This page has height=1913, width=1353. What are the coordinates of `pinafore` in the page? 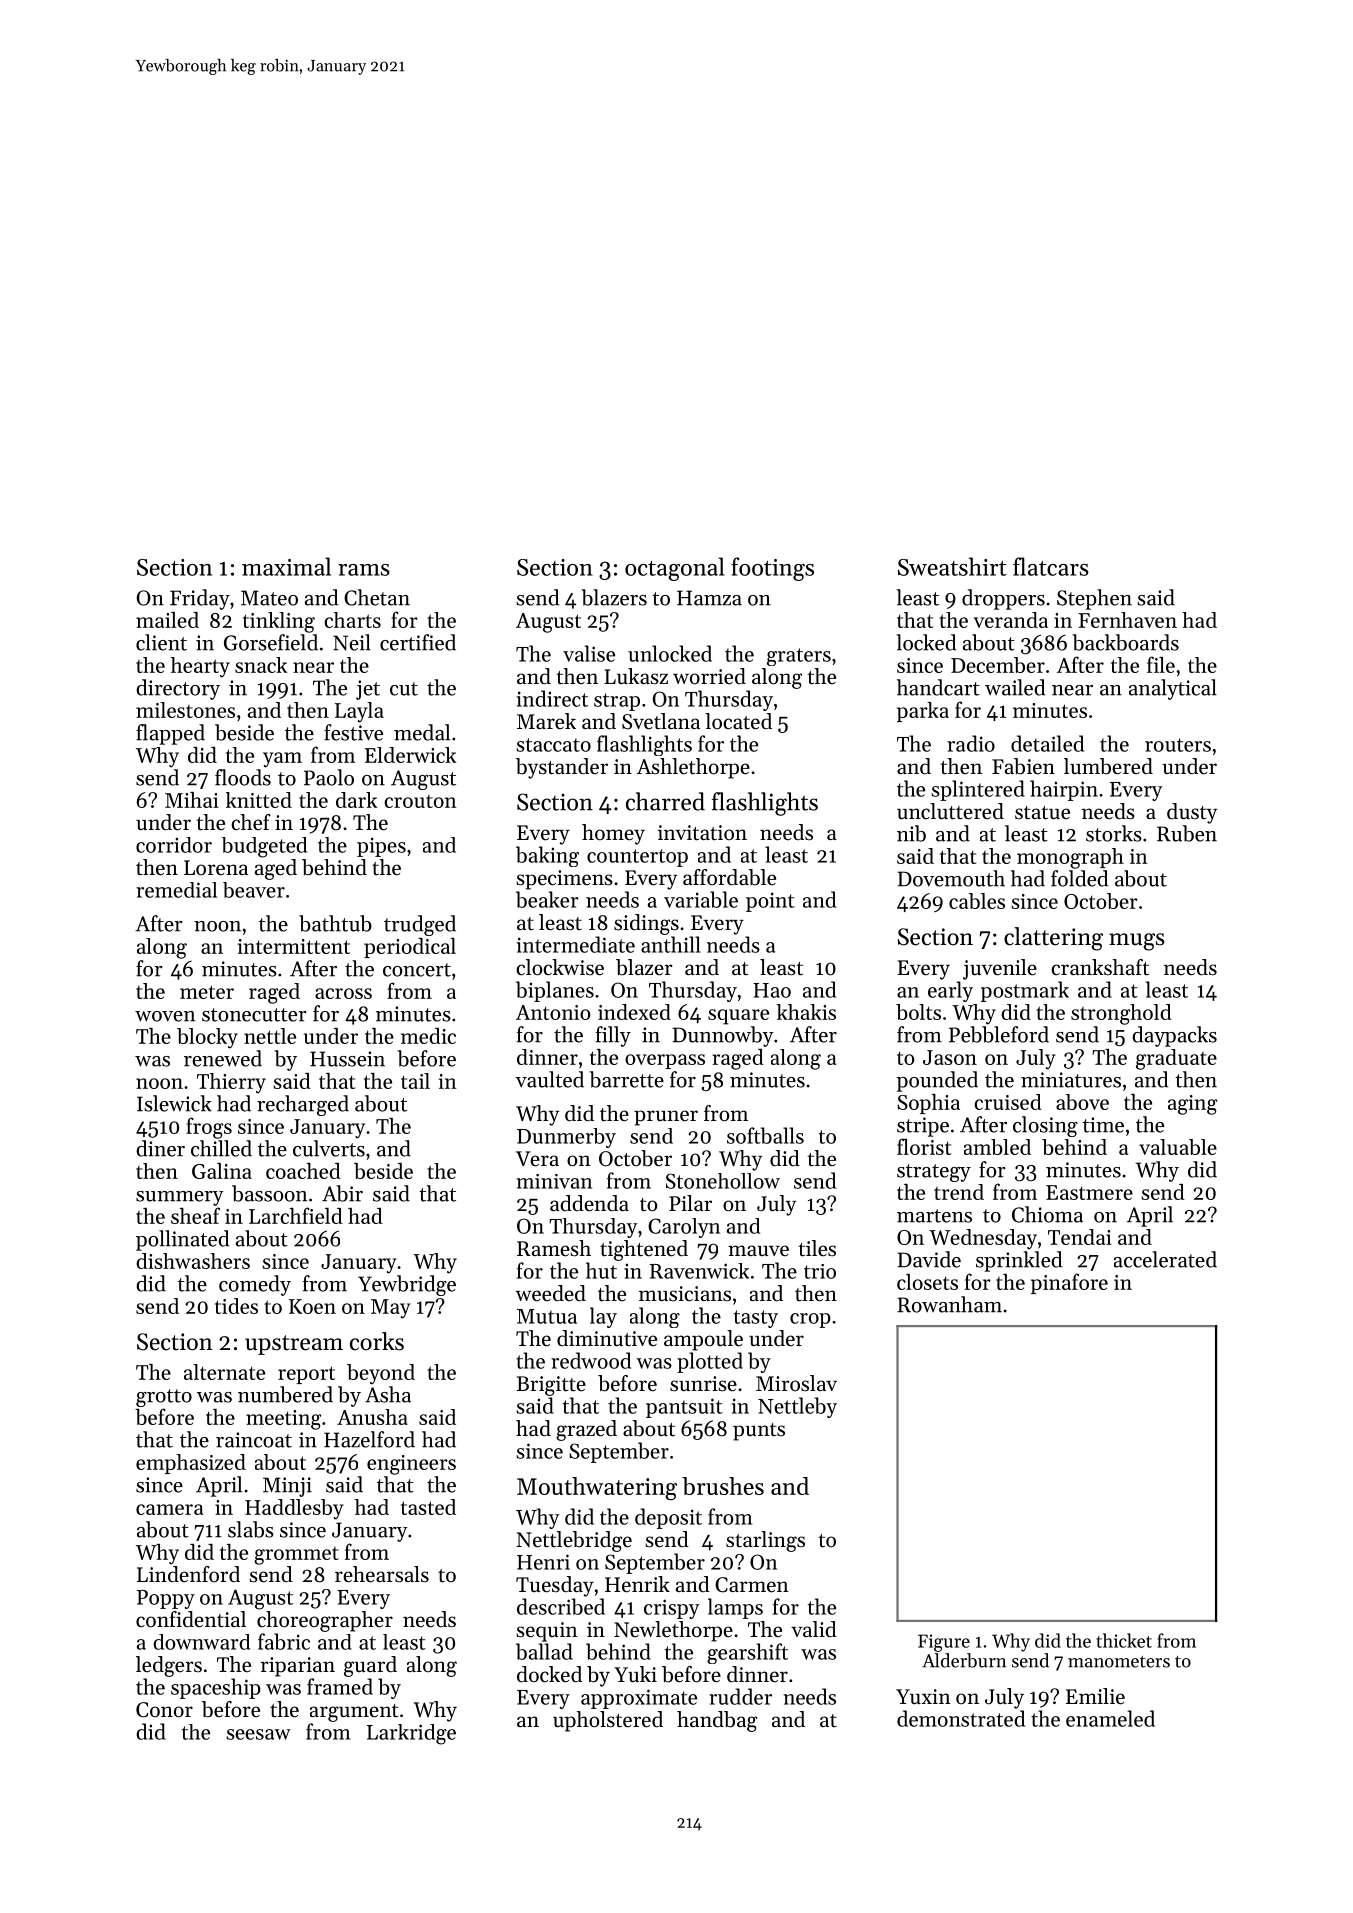 It's located at (1069, 1283).
